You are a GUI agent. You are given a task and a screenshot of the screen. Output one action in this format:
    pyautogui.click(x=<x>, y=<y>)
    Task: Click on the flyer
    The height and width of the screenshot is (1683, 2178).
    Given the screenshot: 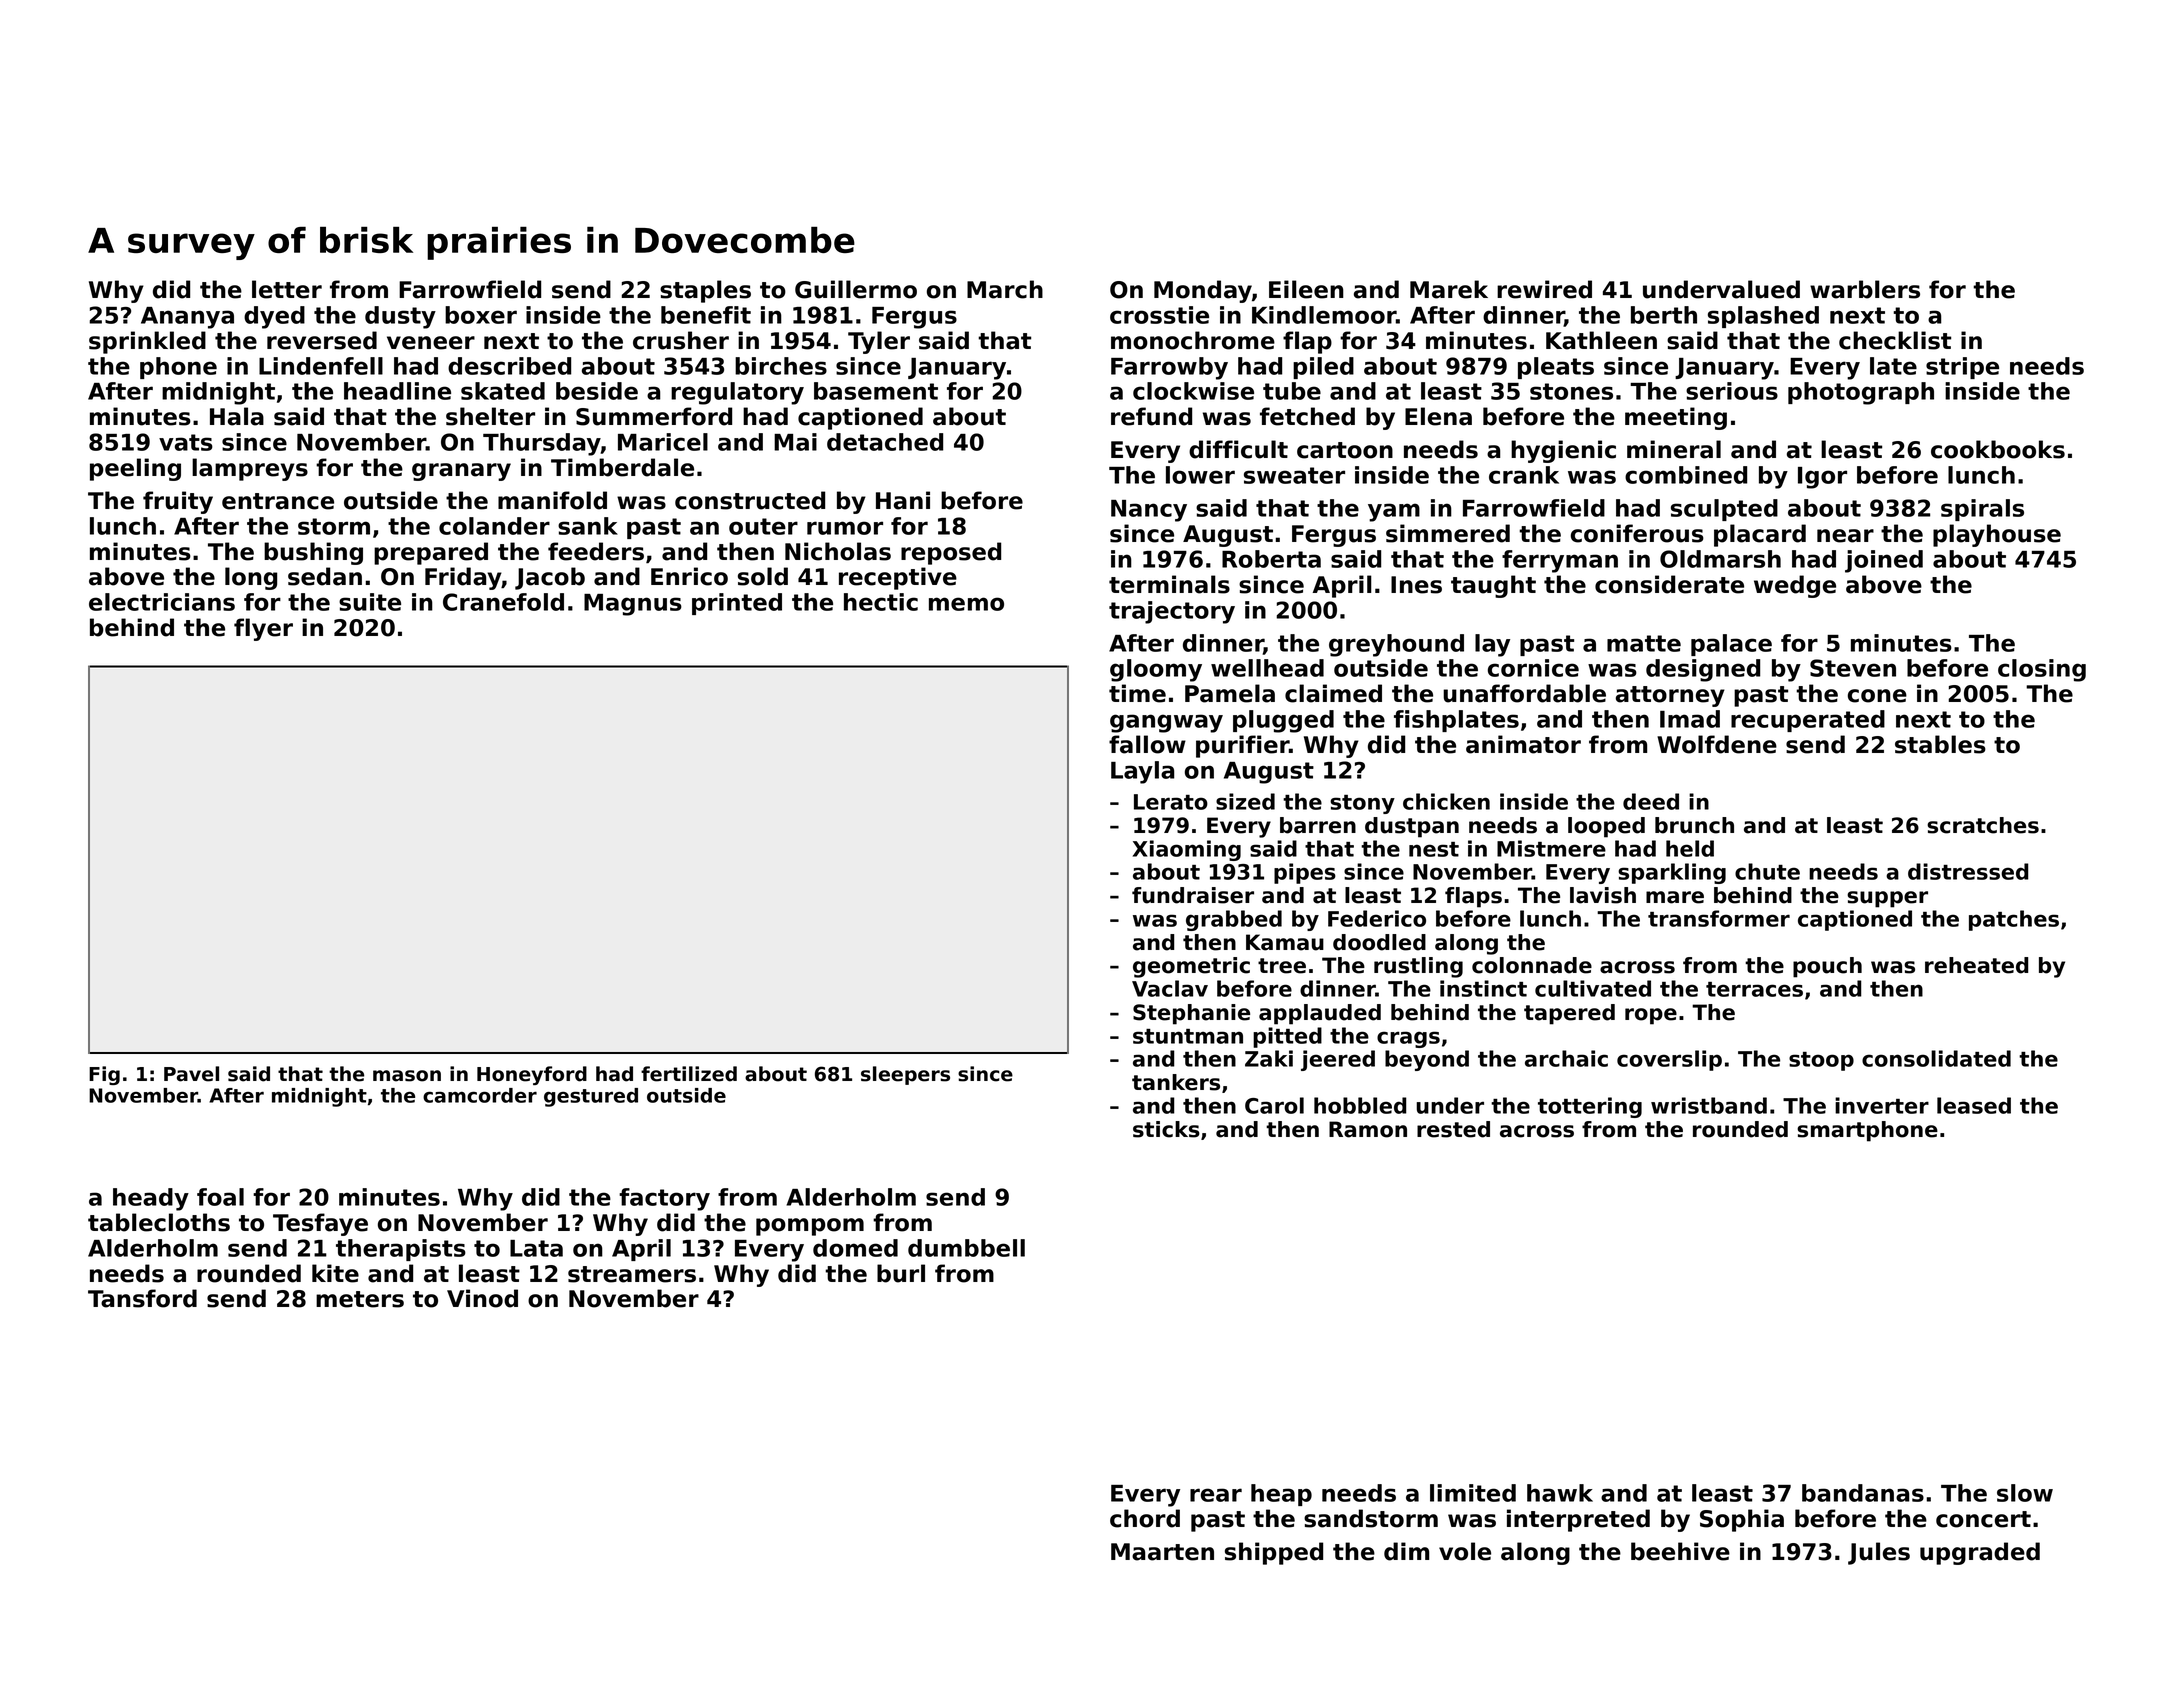 What is the action you would take?
    pyautogui.click(x=263, y=629)
